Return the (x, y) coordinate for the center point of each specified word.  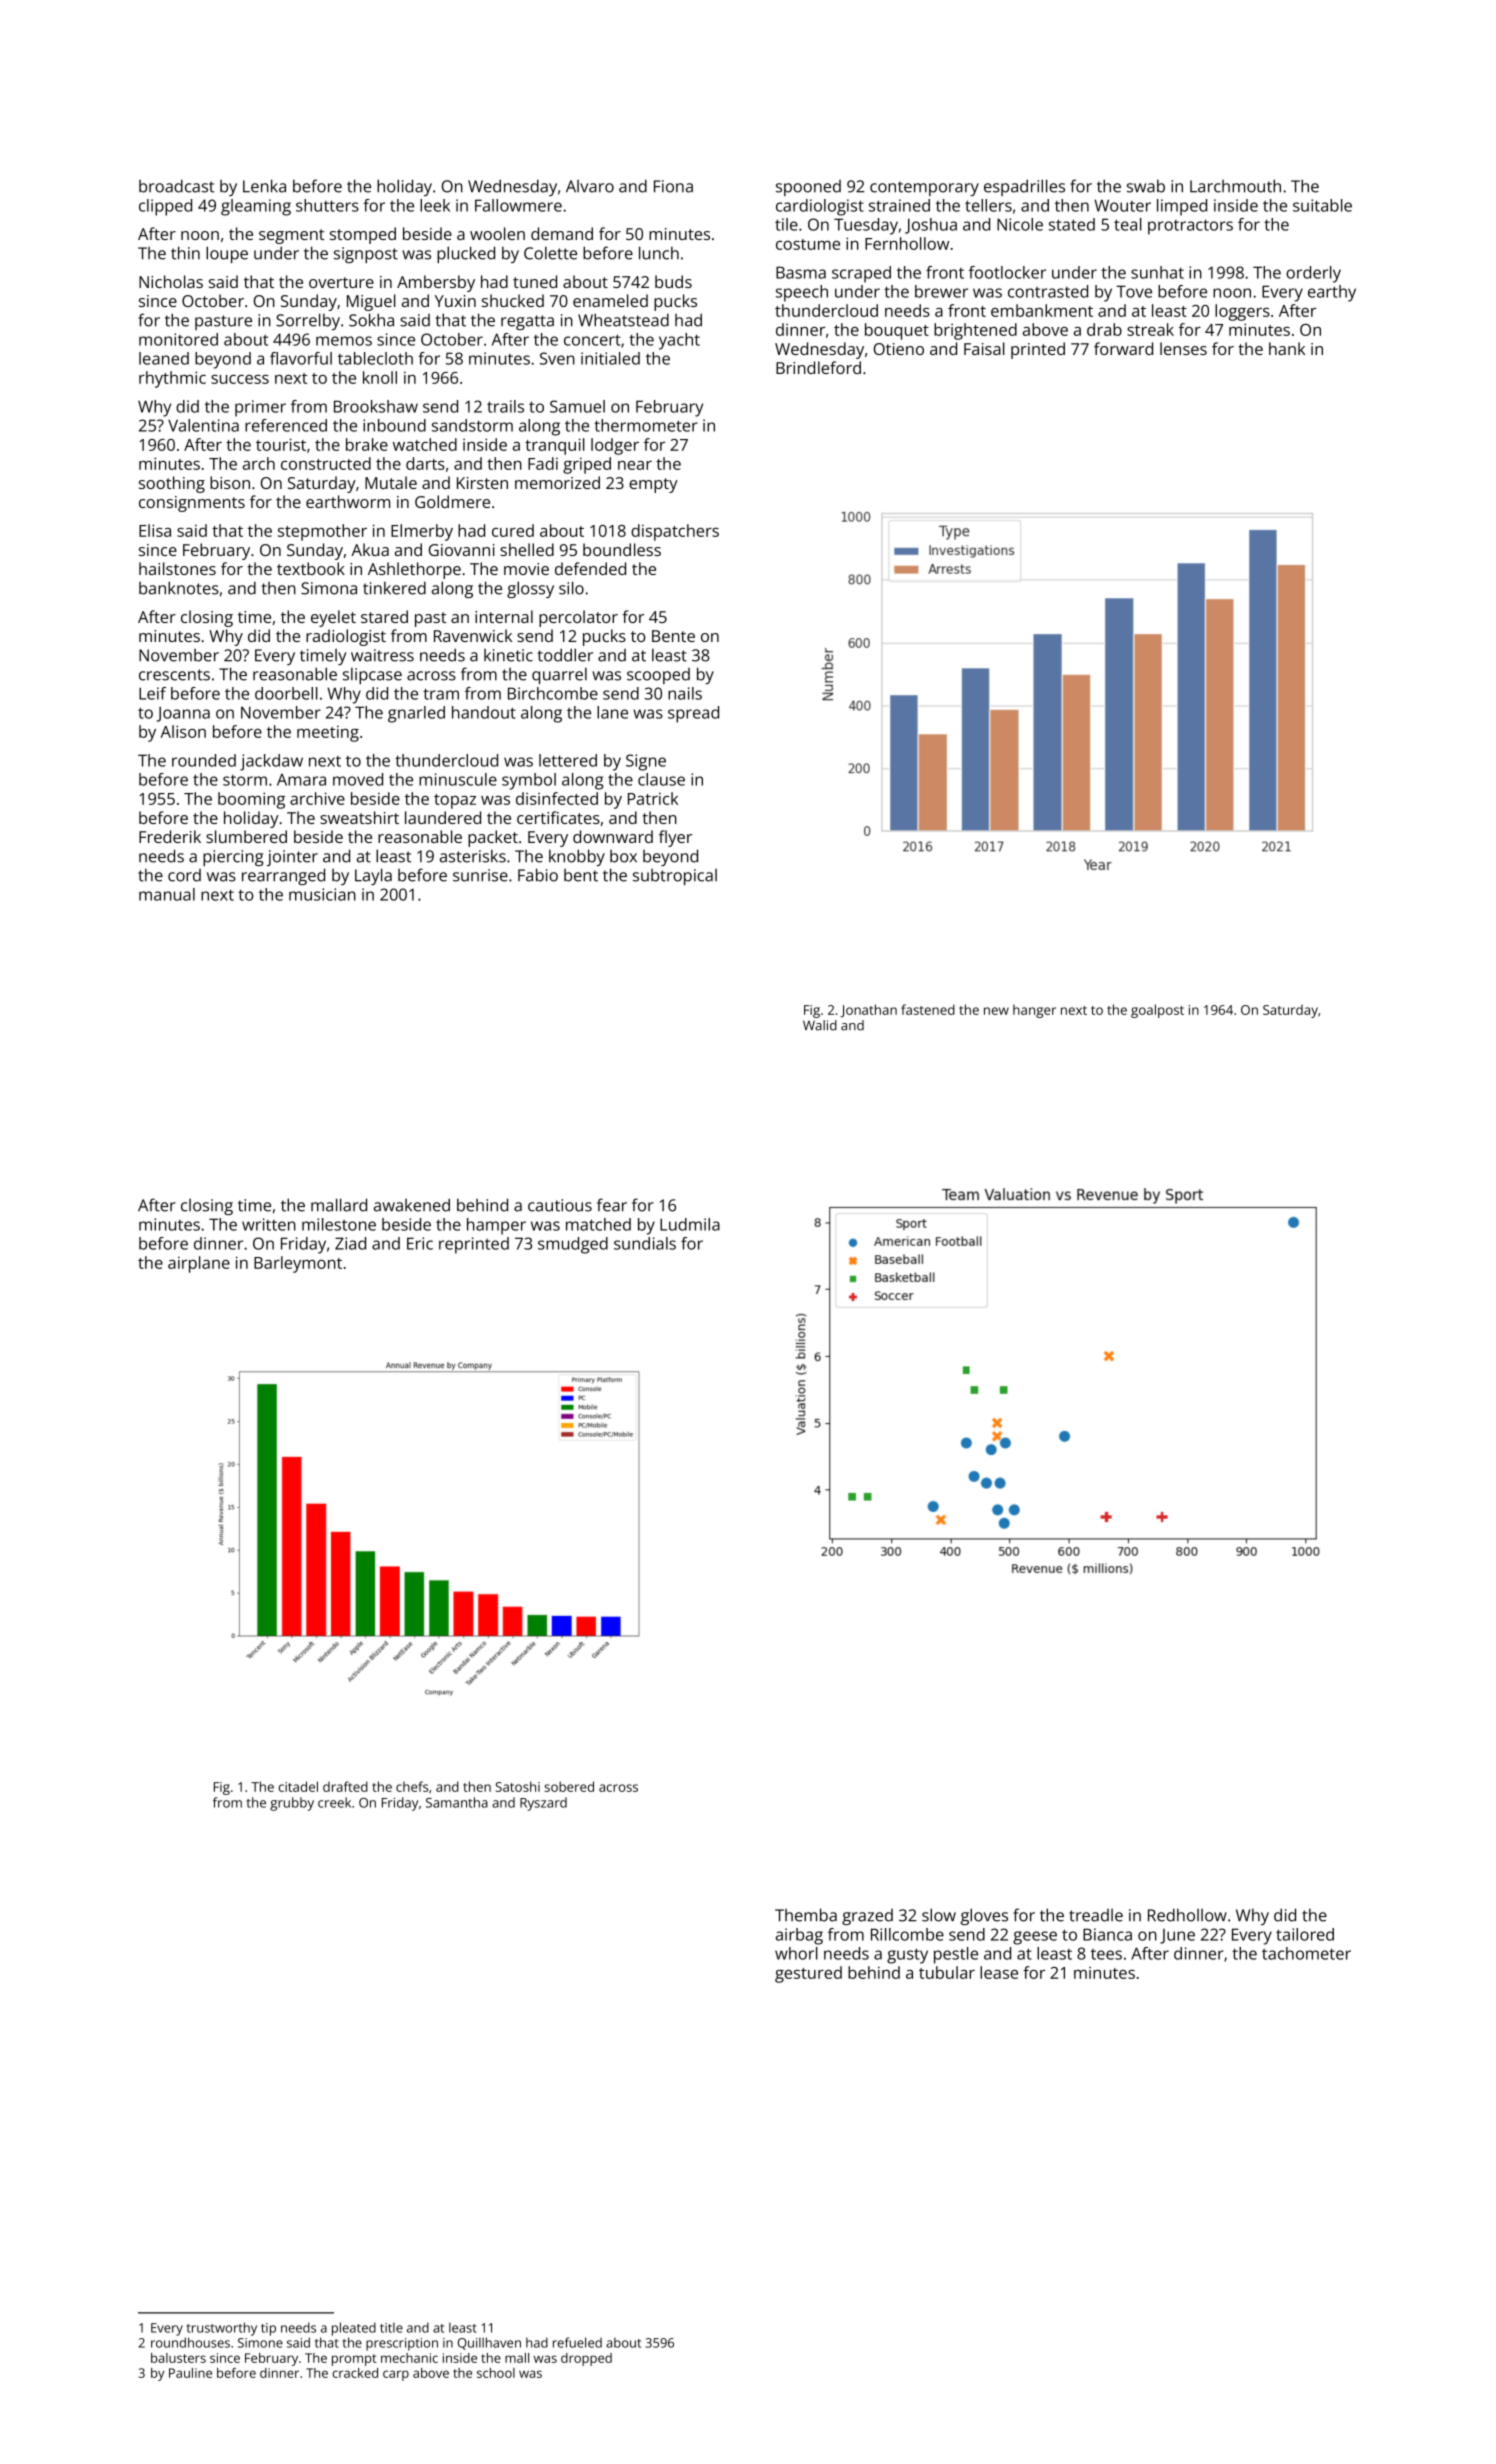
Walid (820, 1025)
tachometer (1306, 1953)
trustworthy (222, 2329)
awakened (412, 1205)
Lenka (264, 186)
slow (939, 1915)
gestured (808, 1974)
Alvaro (590, 186)
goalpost (1157, 1011)
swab (1146, 186)
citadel (298, 1786)
